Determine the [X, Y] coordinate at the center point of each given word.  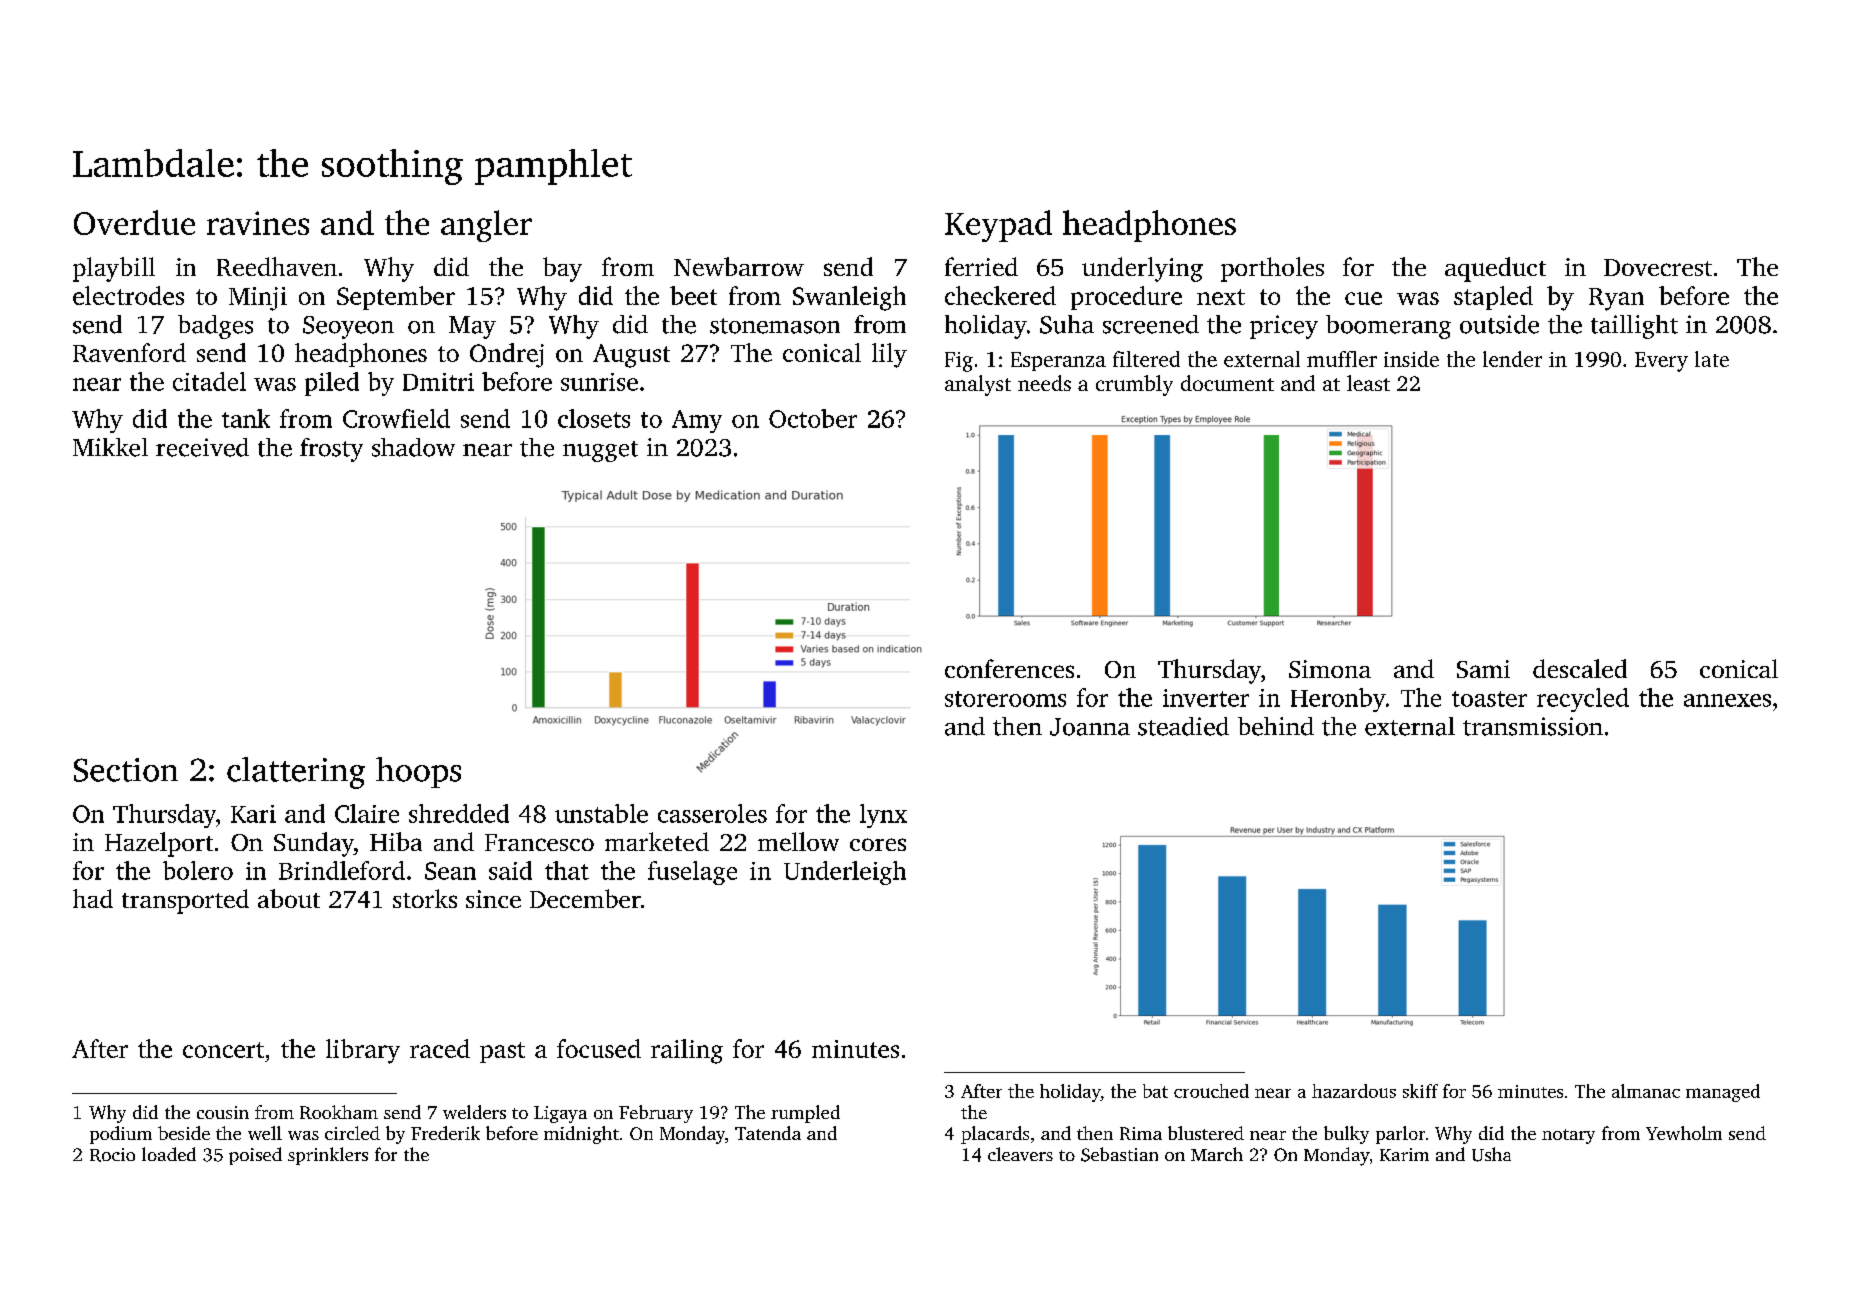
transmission [1533, 726]
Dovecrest [1658, 267]
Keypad [998, 226]
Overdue [134, 222]
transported [185, 901]
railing [687, 1051]
